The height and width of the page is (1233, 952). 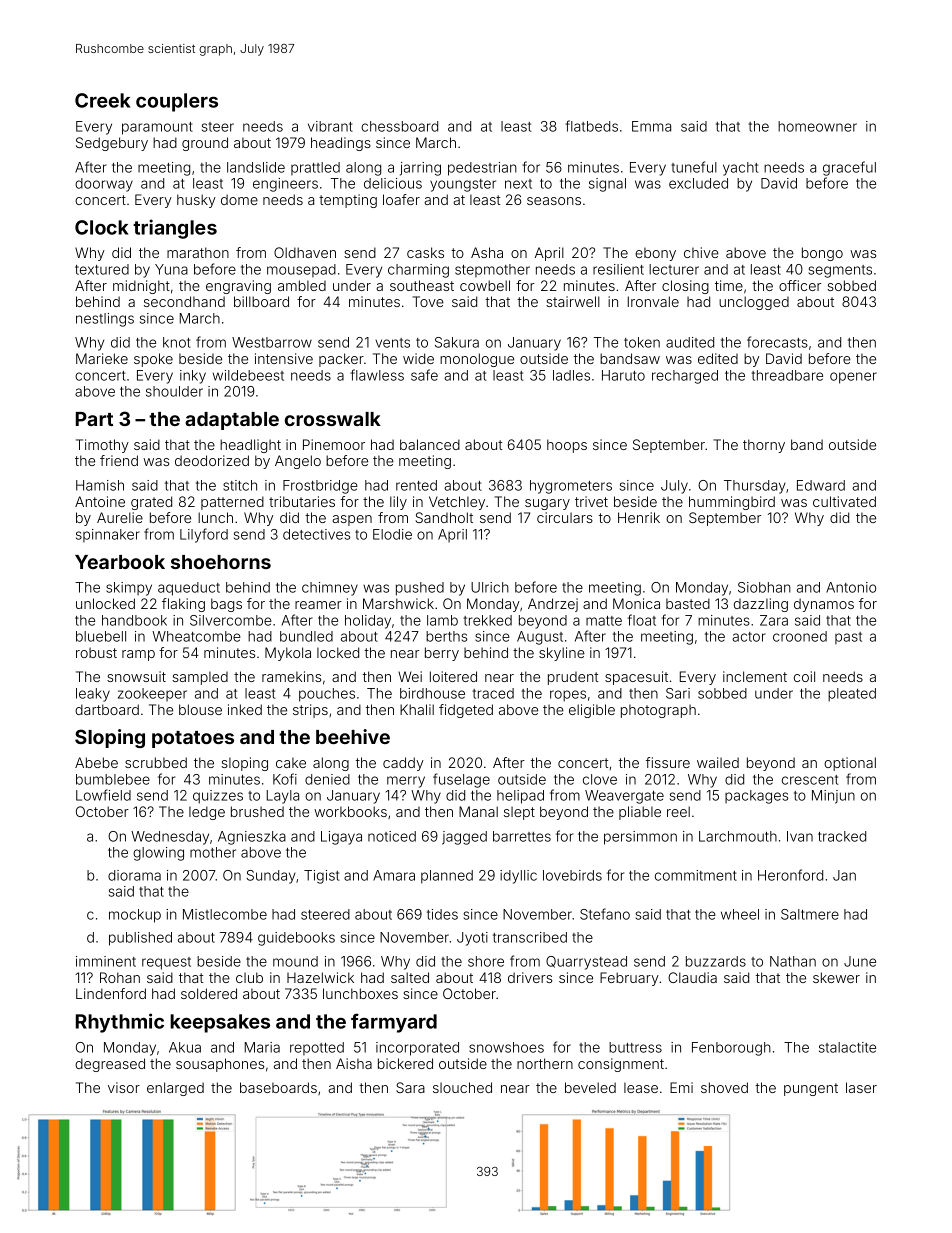 I want to click on deodorized, so click(x=212, y=460).
